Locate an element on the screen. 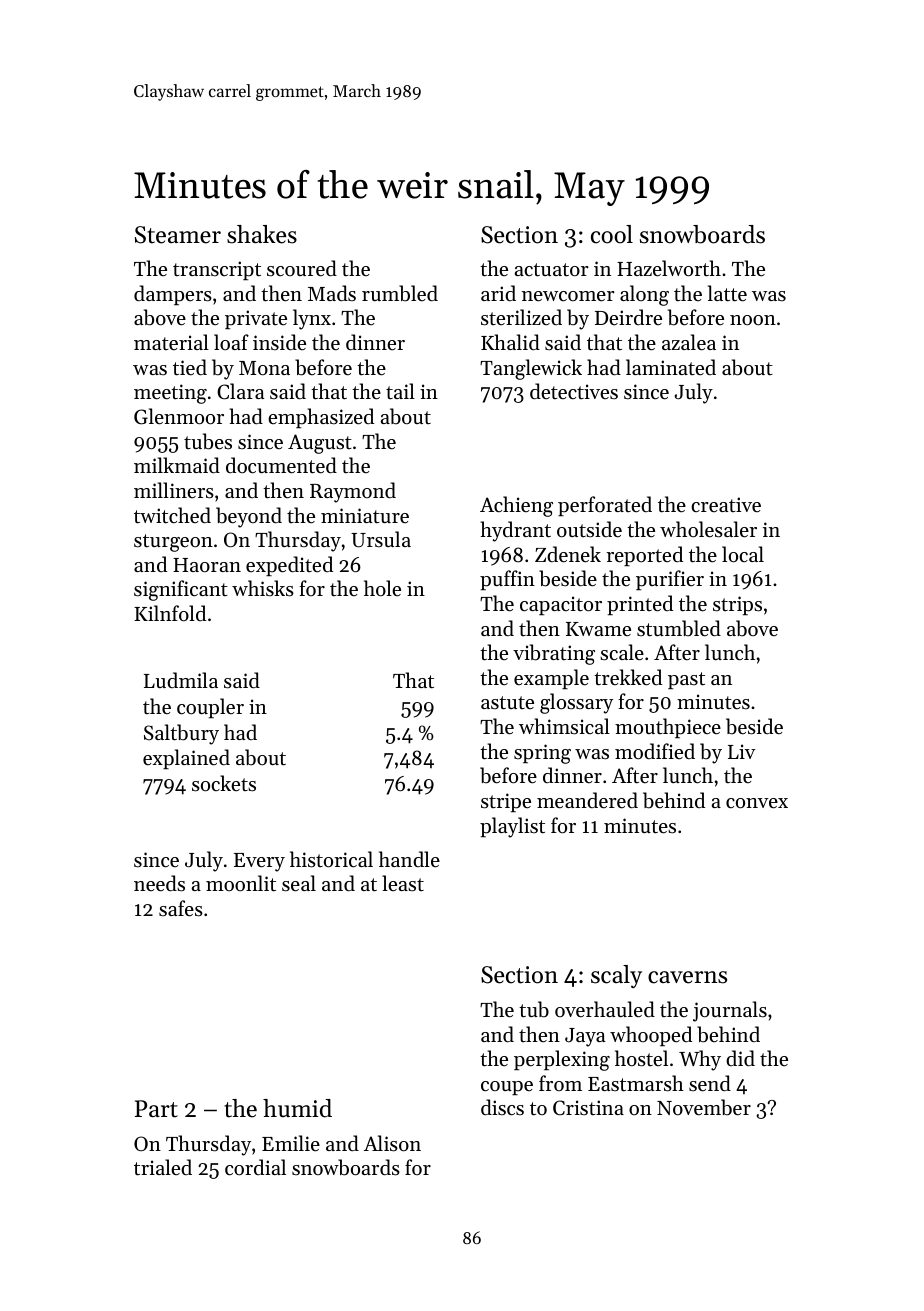  creative is located at coordinates (726, 504).
